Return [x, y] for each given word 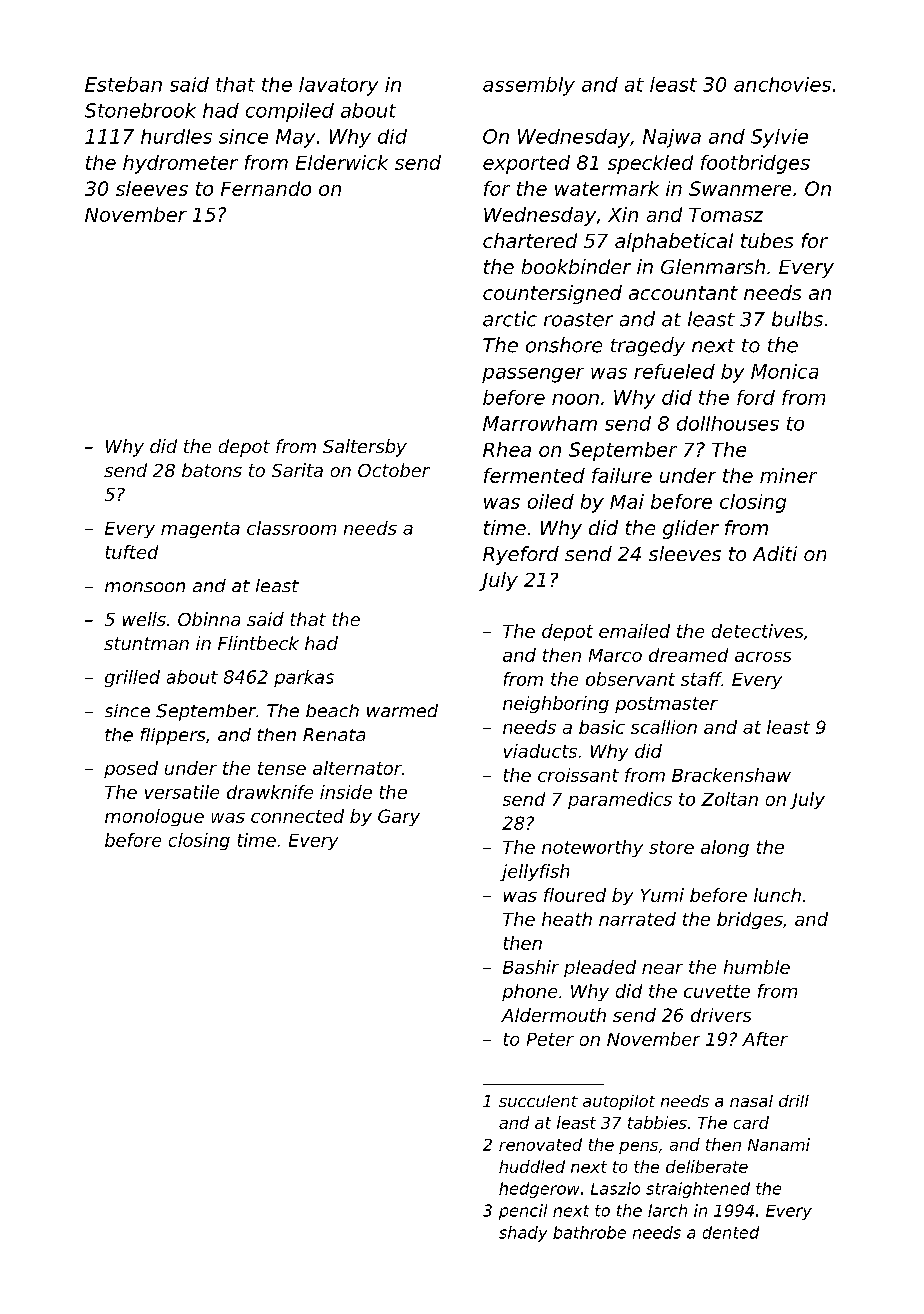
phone [529, 992]
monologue [154, 817]
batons [212, 470]
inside [346, 792]
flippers [173, 736]
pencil [523, 1212]
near [662, 969]
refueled [674, 371]
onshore [564, 345]
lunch [777, 895]
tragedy [648, 346]
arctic [510, 319]
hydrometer [180, 164]
